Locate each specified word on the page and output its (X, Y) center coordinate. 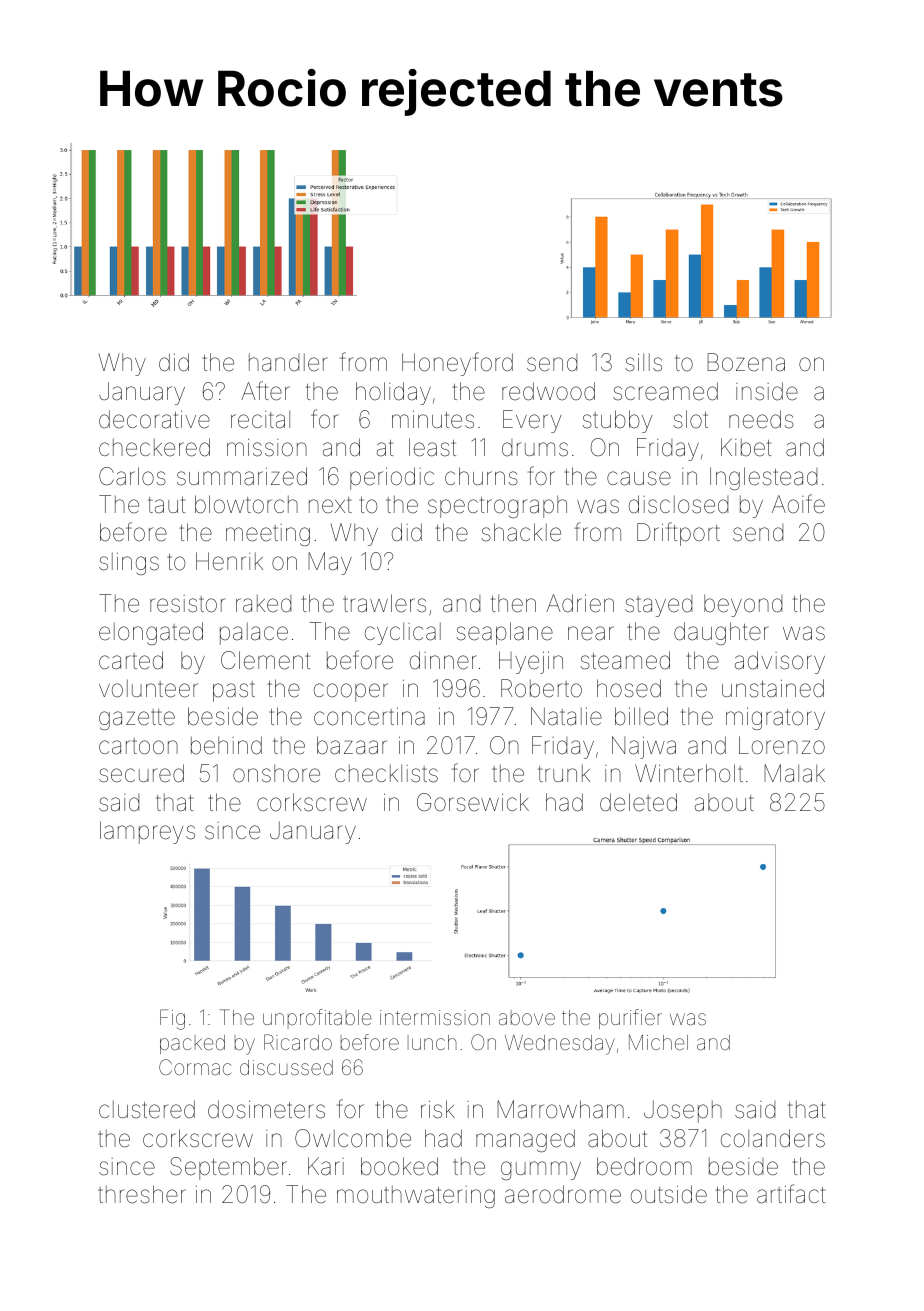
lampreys (147, 832)
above (527, 1017)
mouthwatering (416, 1196)
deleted (638, 802)
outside (669, 1194)
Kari (326, 1166)
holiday (393, 393)
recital (260, 419)
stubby (617, 421)
